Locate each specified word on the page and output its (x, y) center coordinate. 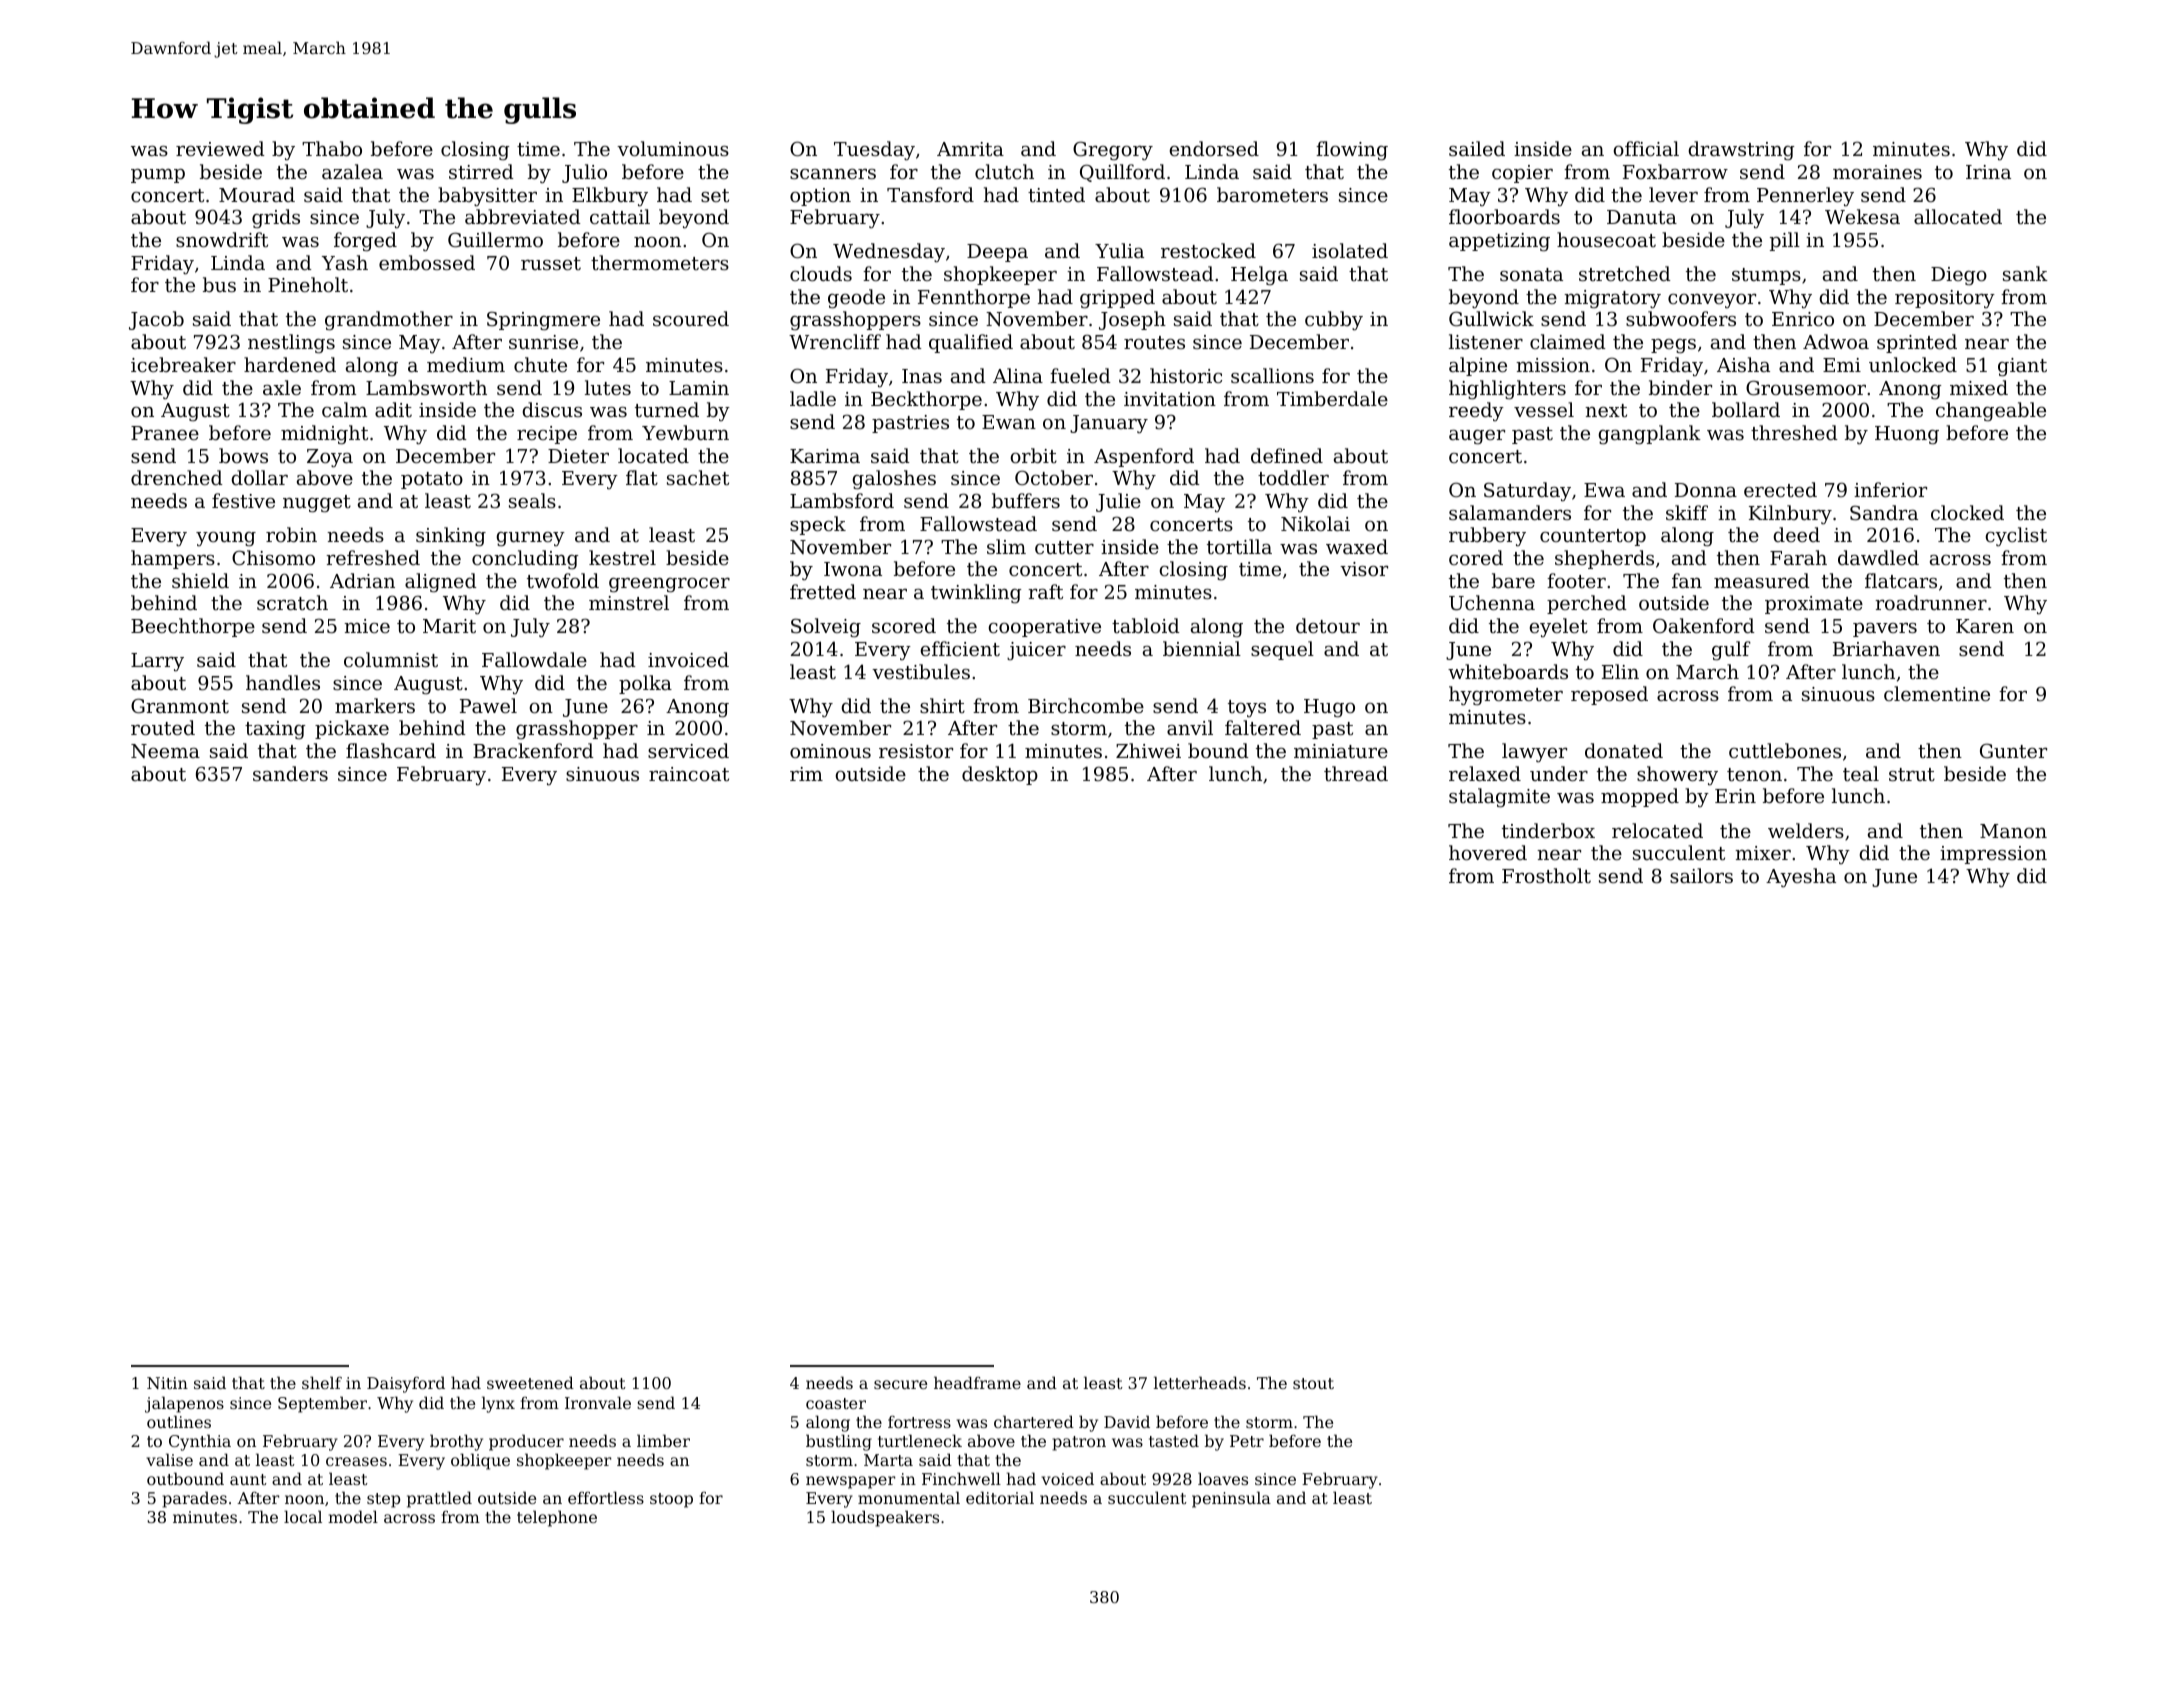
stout (1313, 1383)
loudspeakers (885, 1518)
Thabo (332, 148)
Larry (157, 662)
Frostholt (1546, 875)
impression (1993, 855)
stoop (671, 1500)
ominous (830, 751)
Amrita (970, 149)
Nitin (167, 1383)
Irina (1988, 172)
